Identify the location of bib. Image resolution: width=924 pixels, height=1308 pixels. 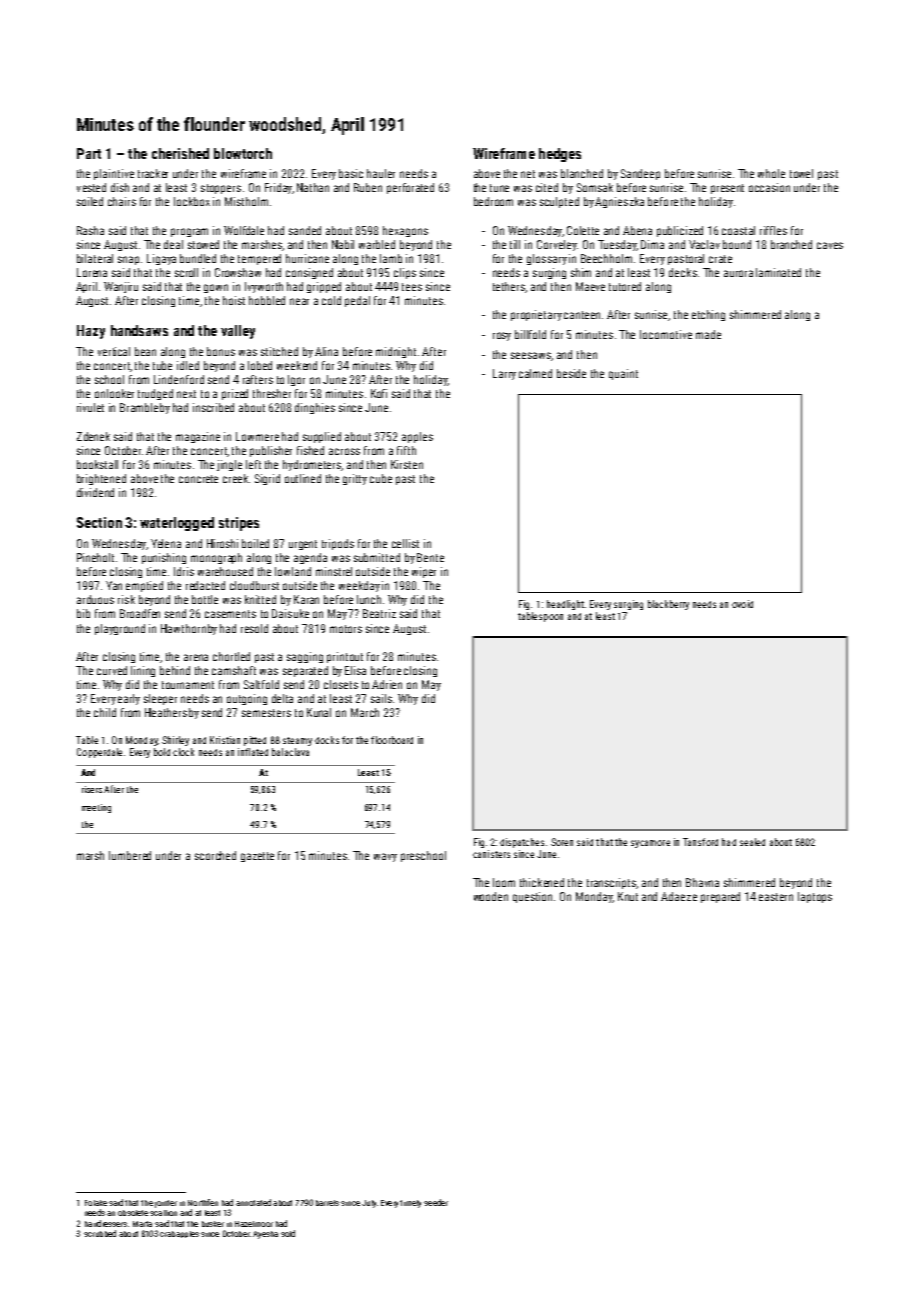
(83, 613).
